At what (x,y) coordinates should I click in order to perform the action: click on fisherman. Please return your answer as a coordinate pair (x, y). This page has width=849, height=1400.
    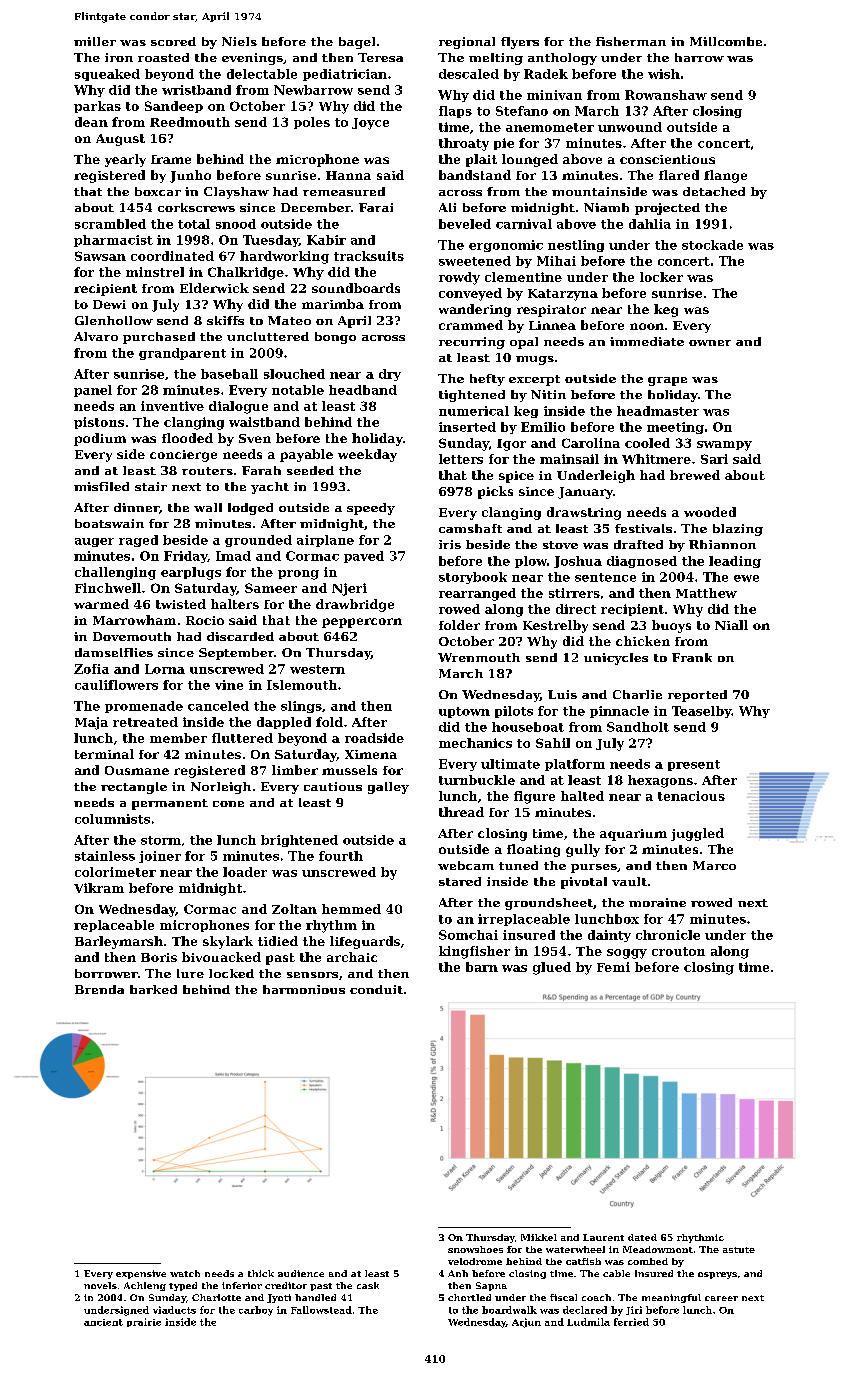
    Looking at the image, I should click on (631, 41).
